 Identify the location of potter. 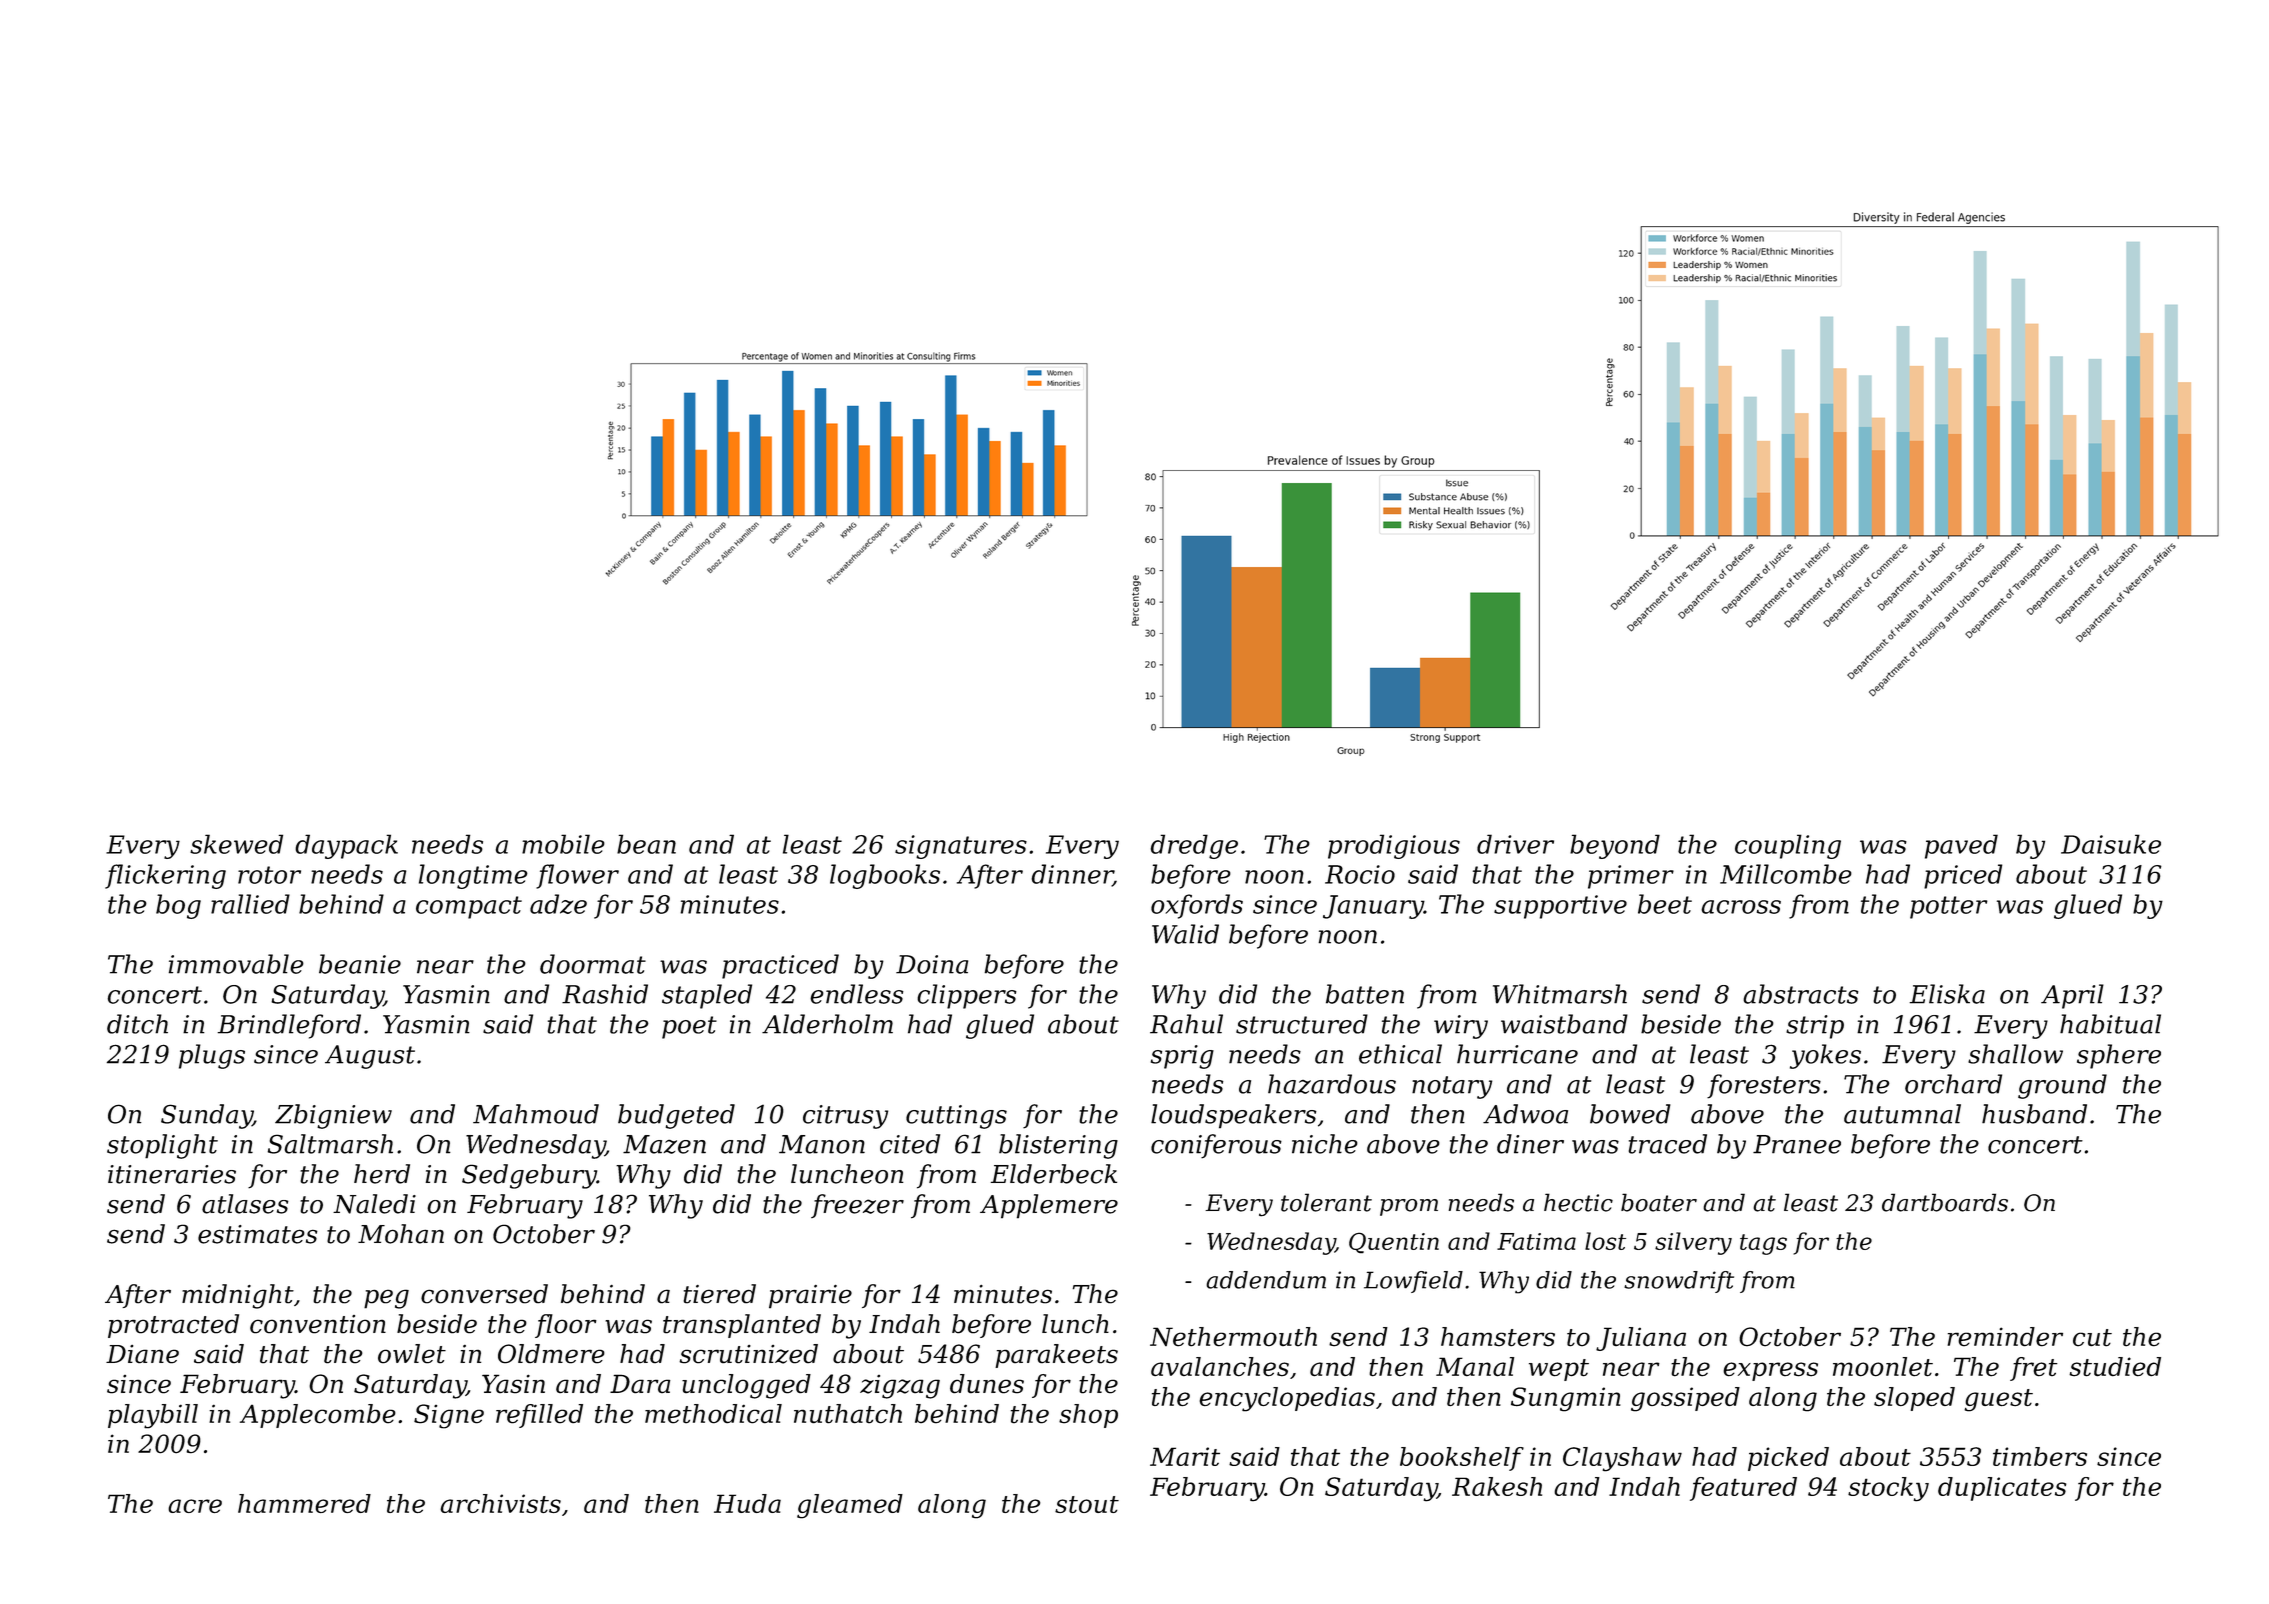
(1949, 907).
